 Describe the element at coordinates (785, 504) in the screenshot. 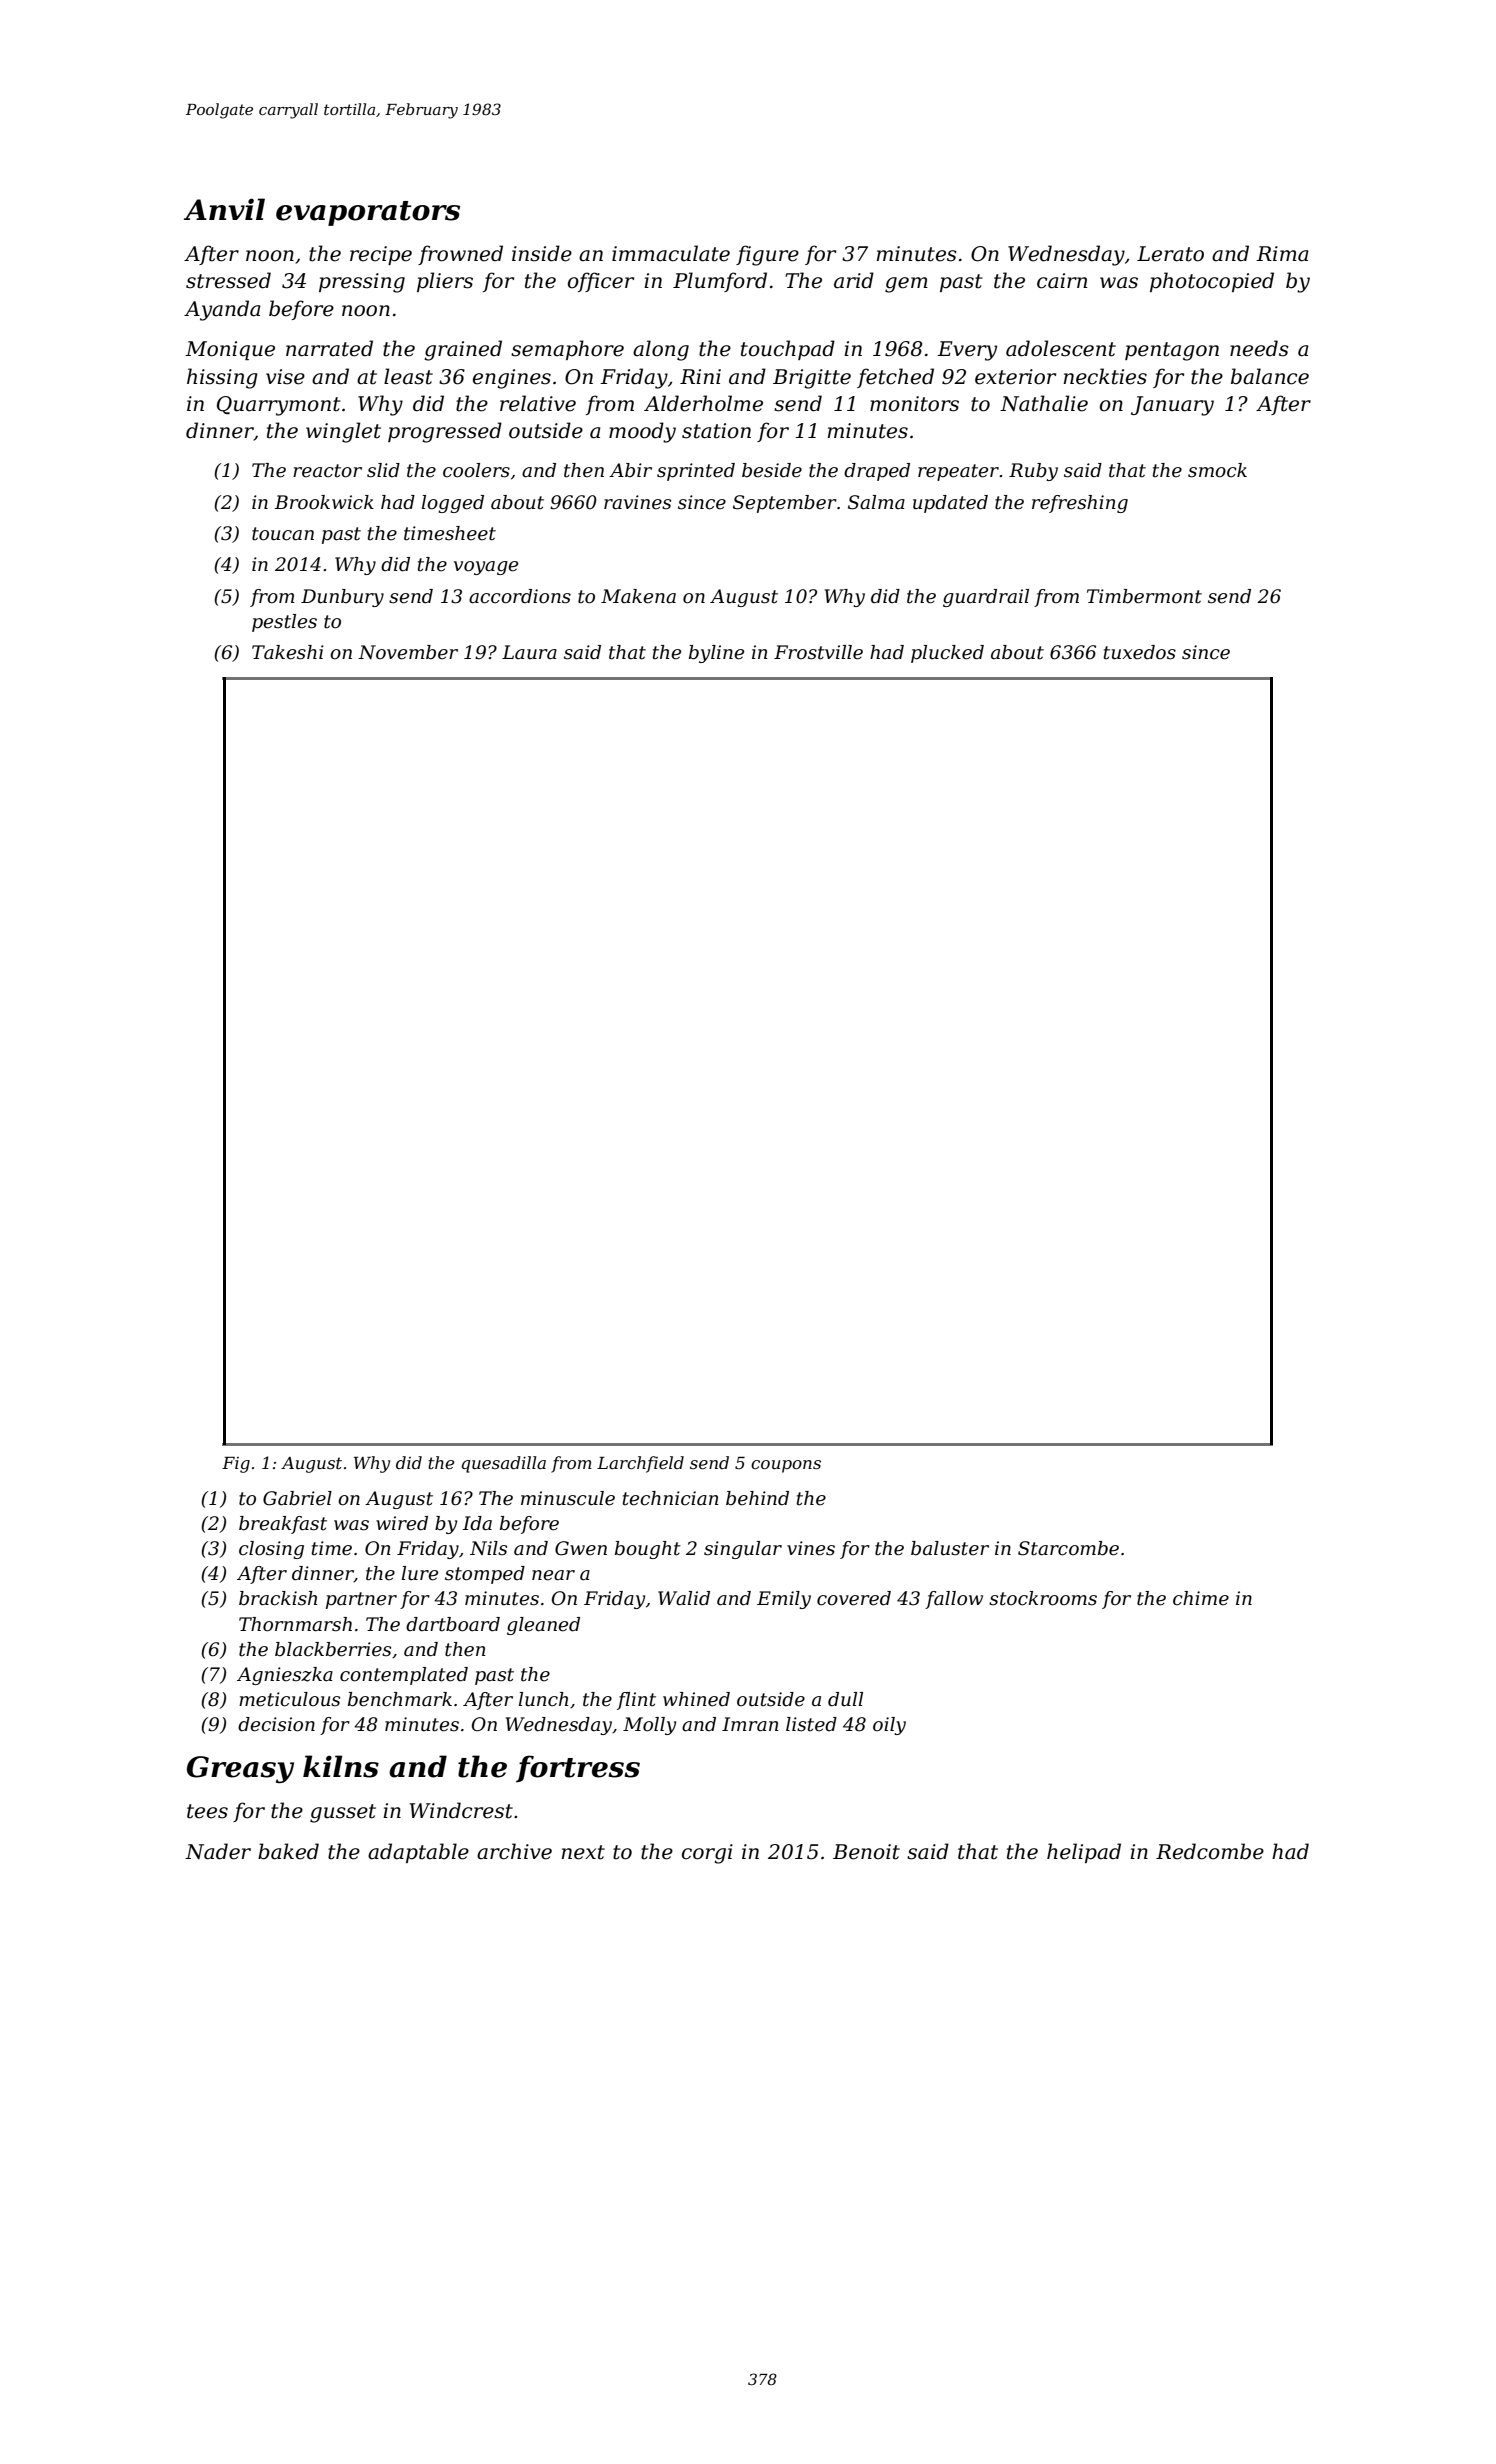

I see `September` at that location.
